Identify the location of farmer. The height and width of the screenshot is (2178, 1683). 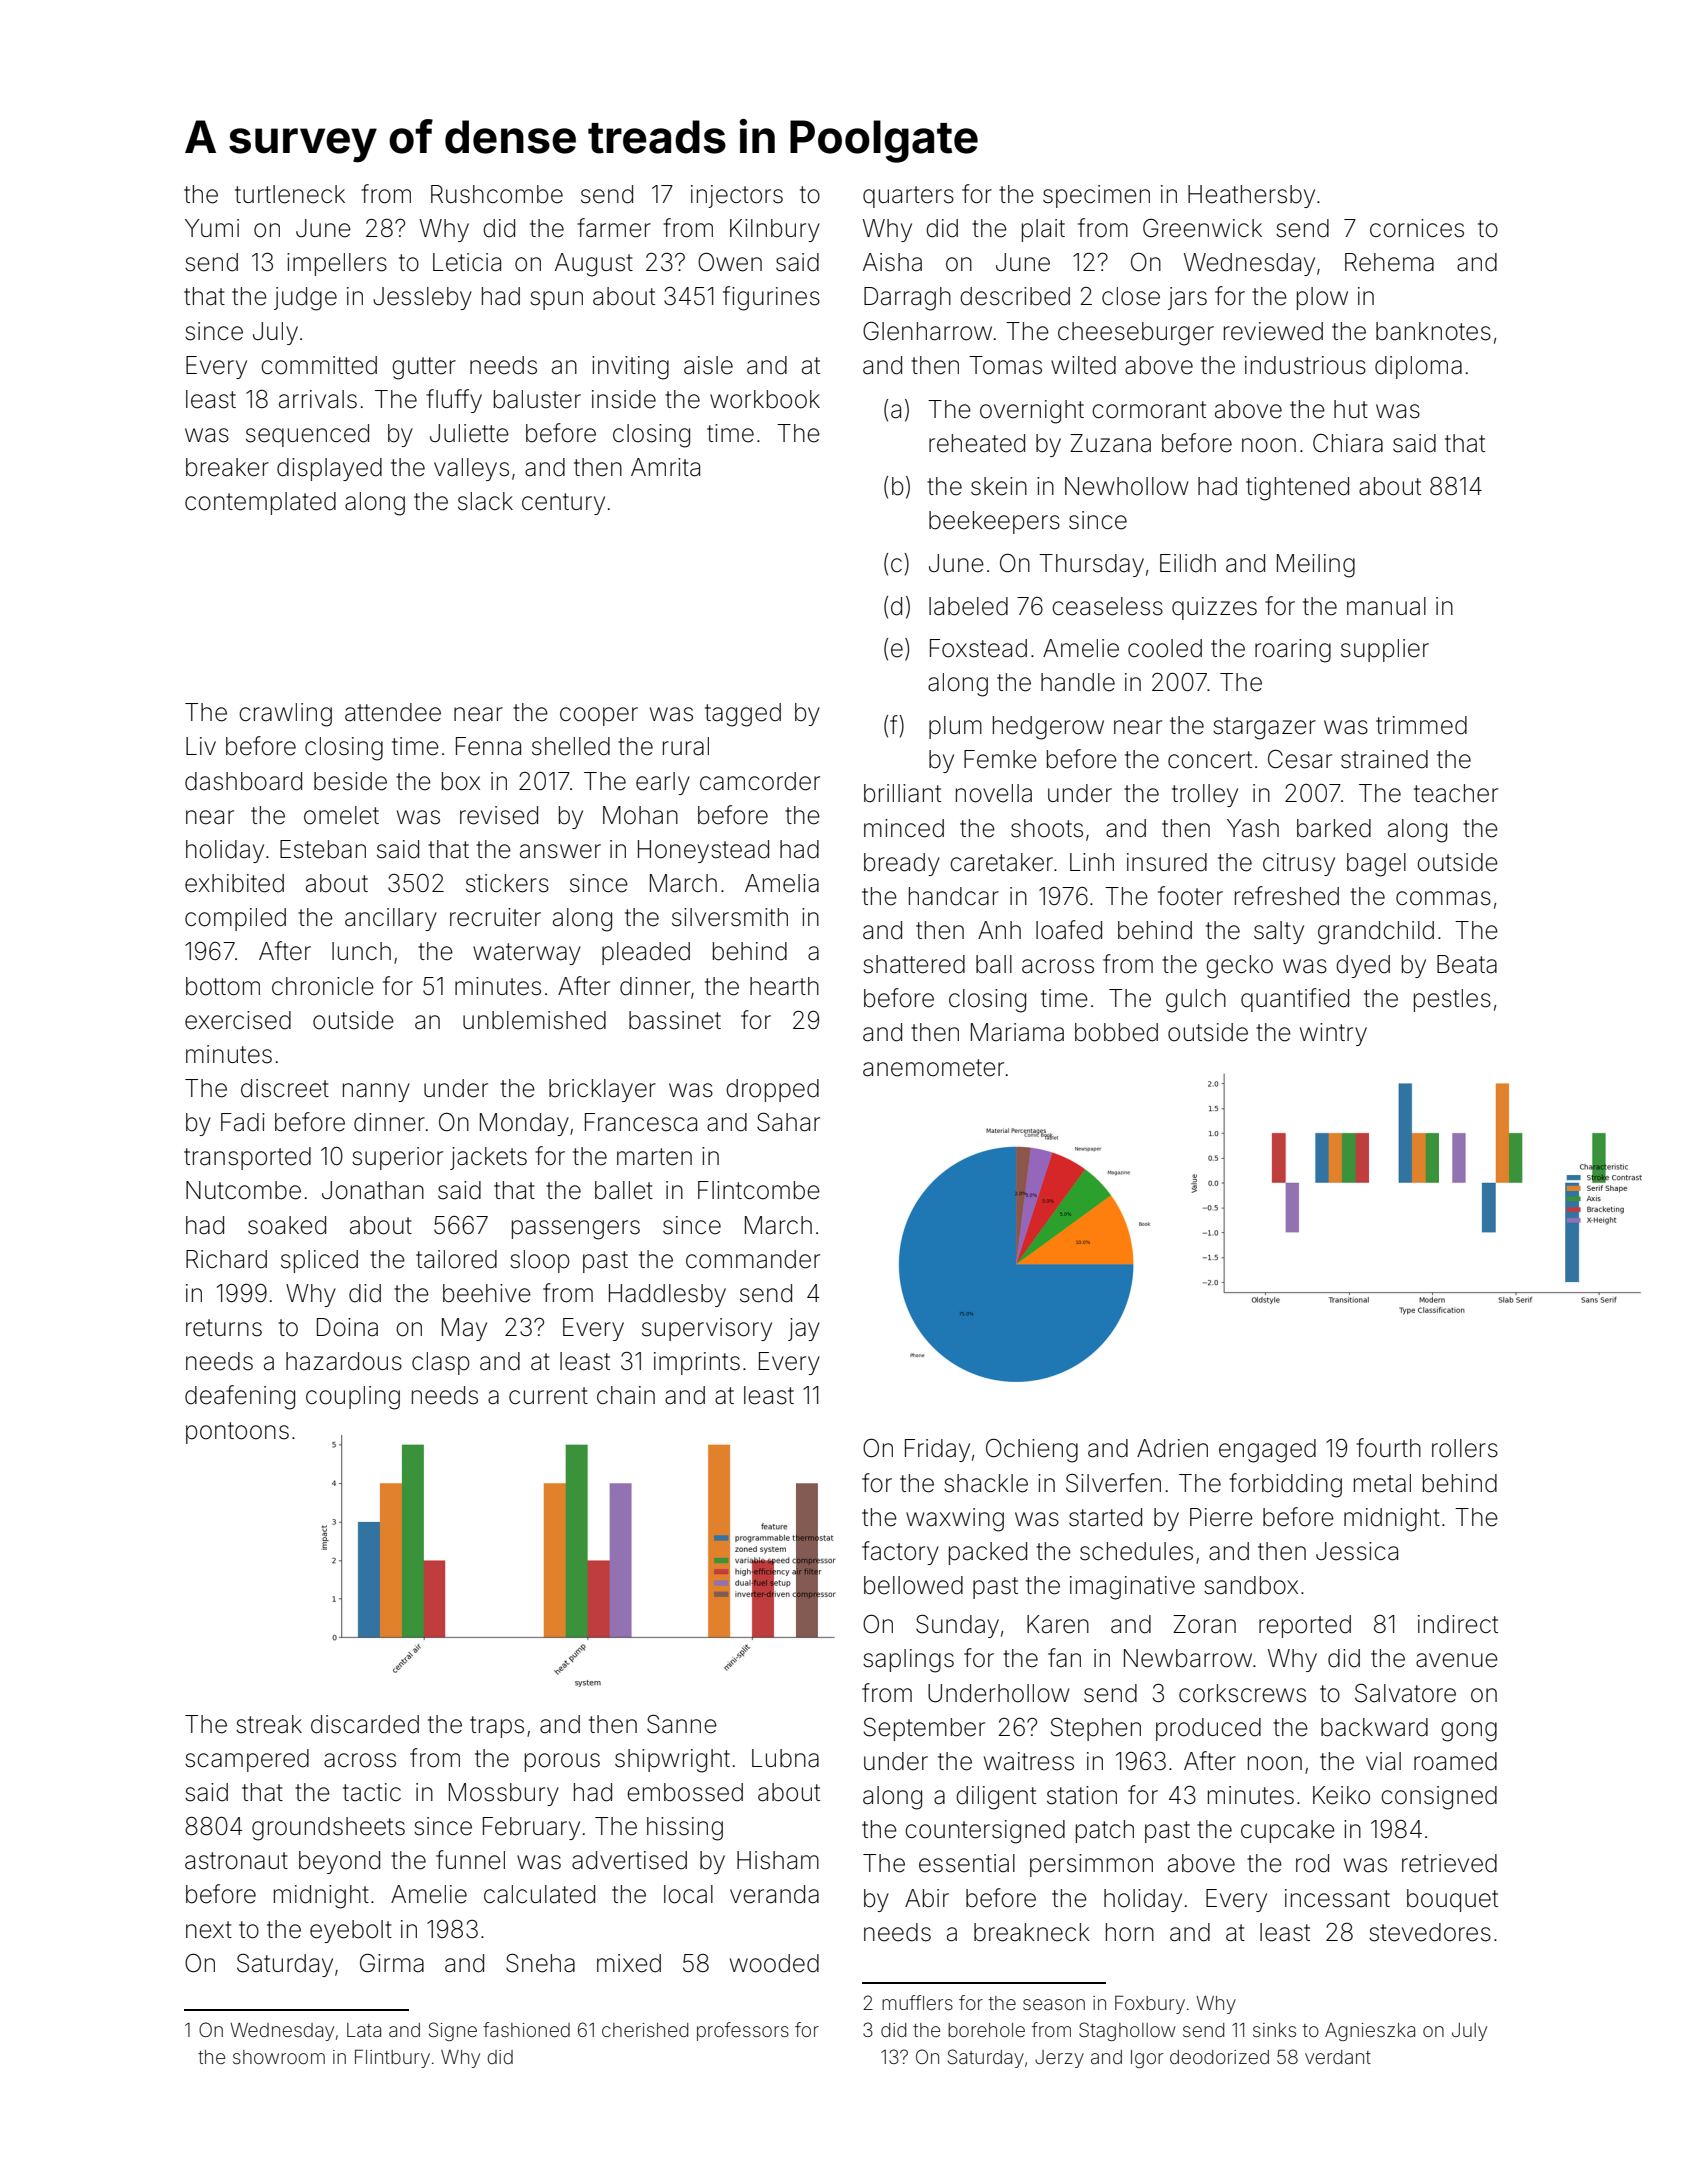
(614, 228).
